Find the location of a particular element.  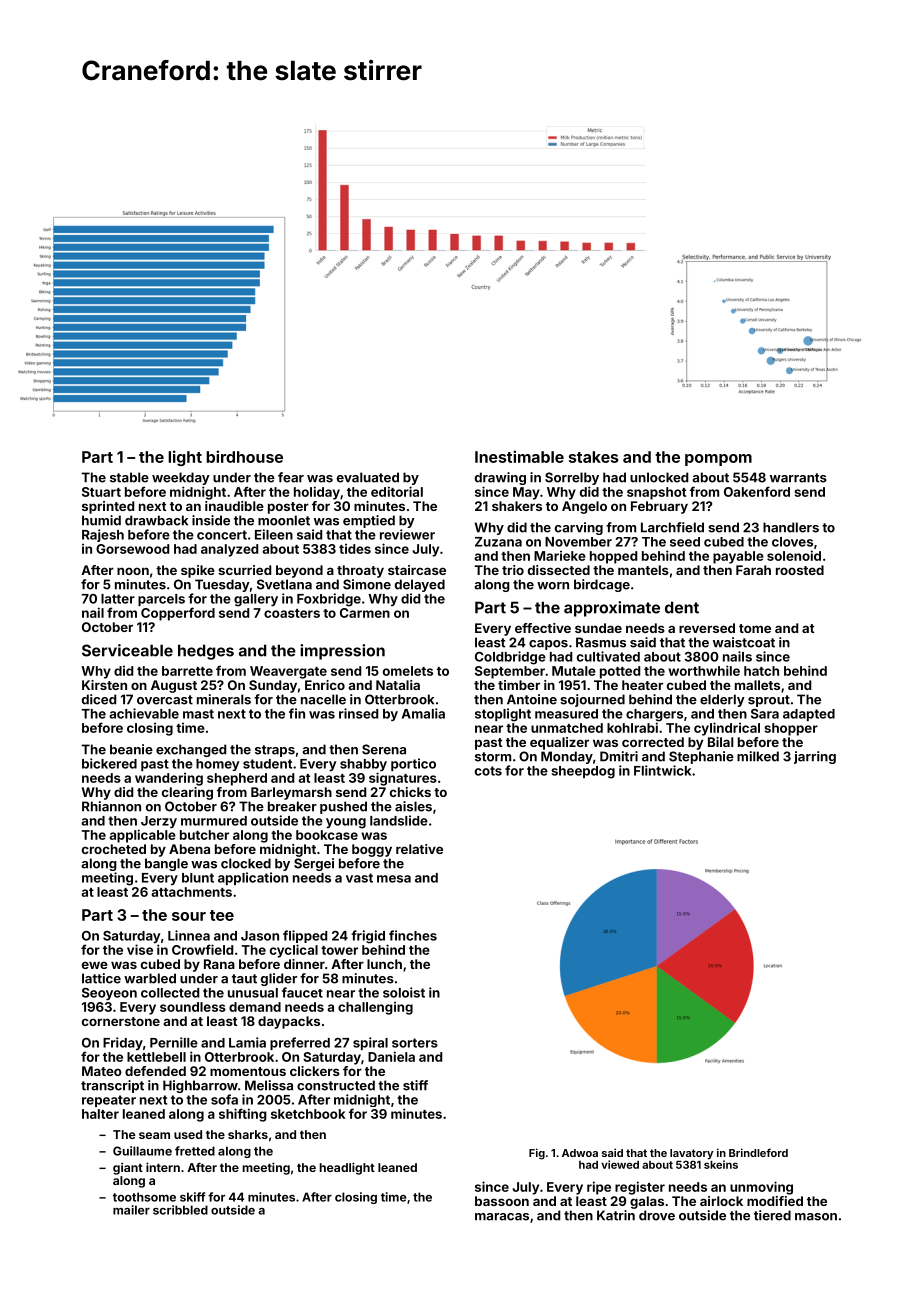

timber is located at coordinates (519, 685).
